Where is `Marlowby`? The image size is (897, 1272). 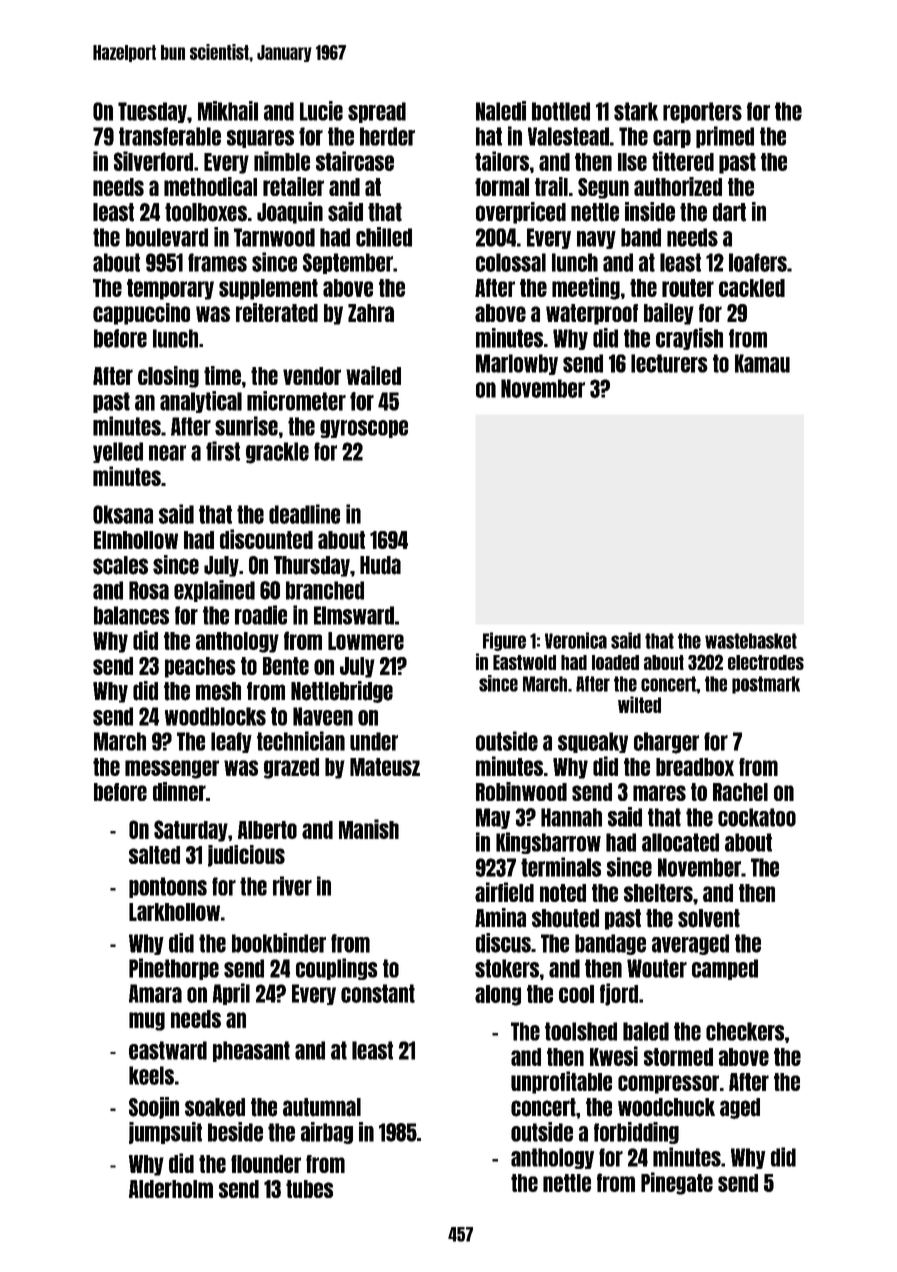
Marlowby is located at coordinates (517, 364).
